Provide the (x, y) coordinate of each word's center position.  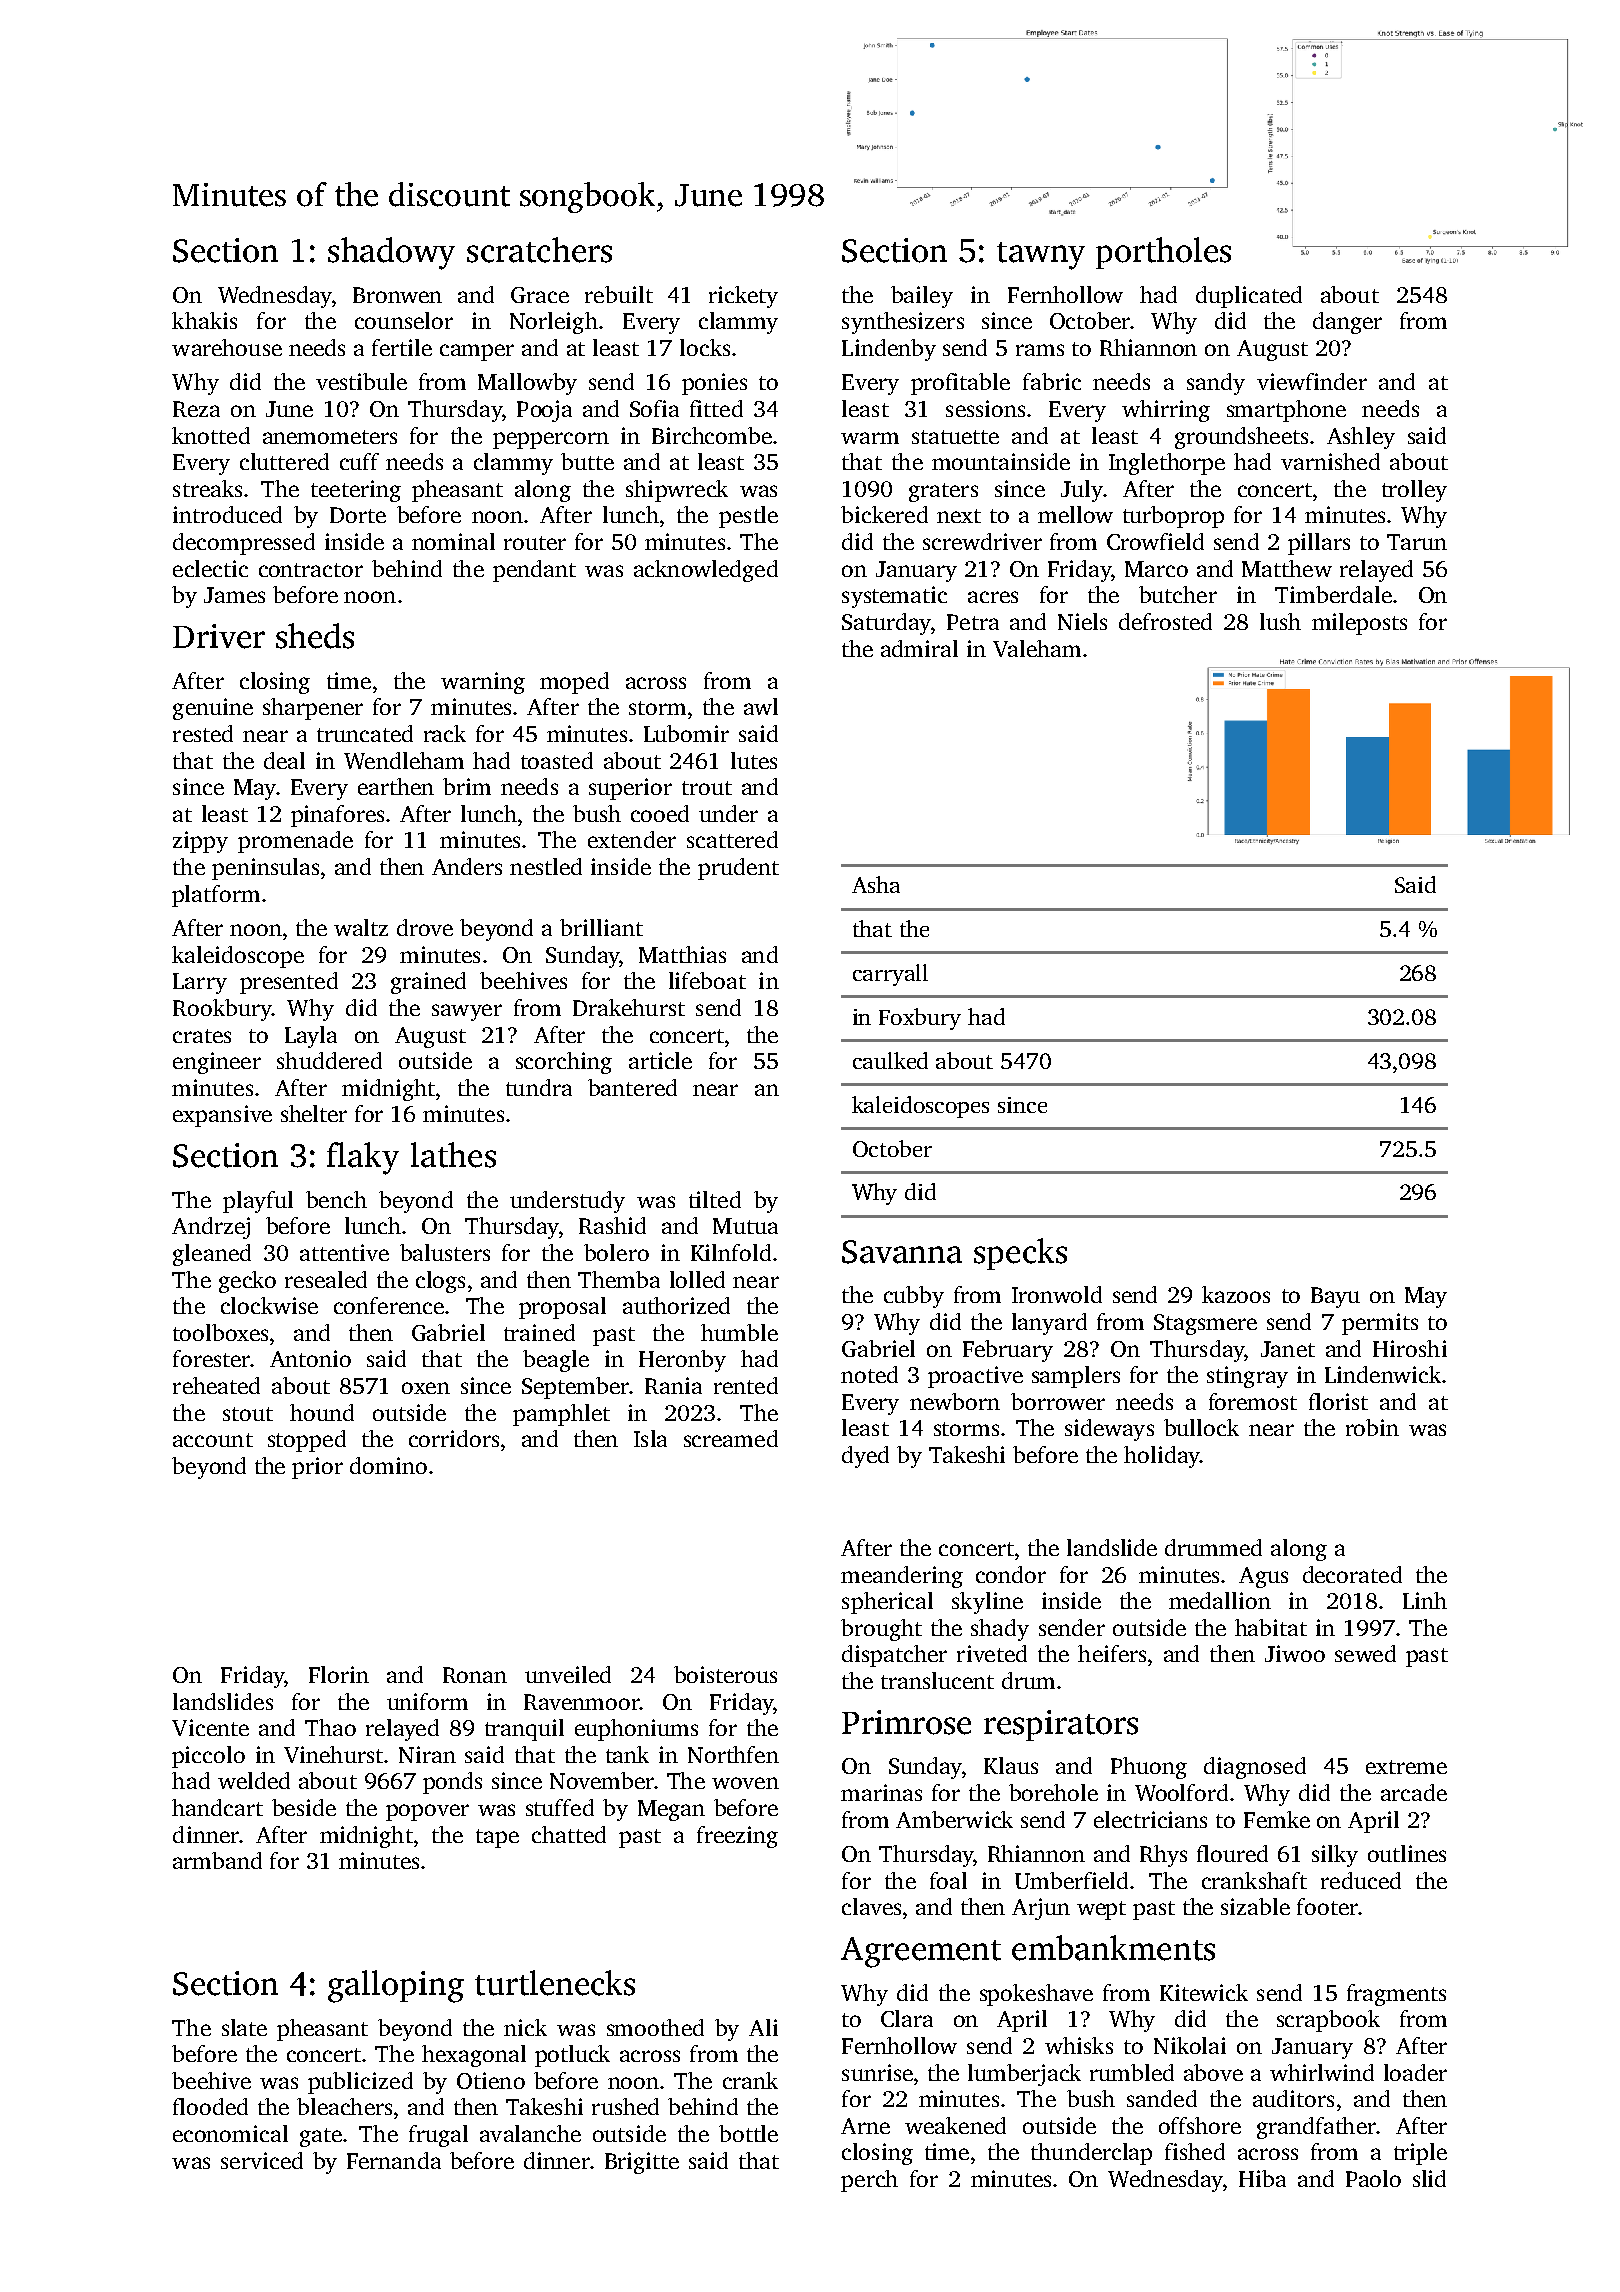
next (959, 516)
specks (1020, 1254)
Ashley (1361, 438)
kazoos (1236, 1294)
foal (948, 1880)
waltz (361, 927)
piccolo (208, 1757)
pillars (1319, 544)
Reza (196, 409)
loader (1415, 2072)
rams (1040, 350)
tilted (715, 1199)
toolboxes (220, 1332)
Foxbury (920, 1019)
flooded (210, 2106)
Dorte (358, 515)
